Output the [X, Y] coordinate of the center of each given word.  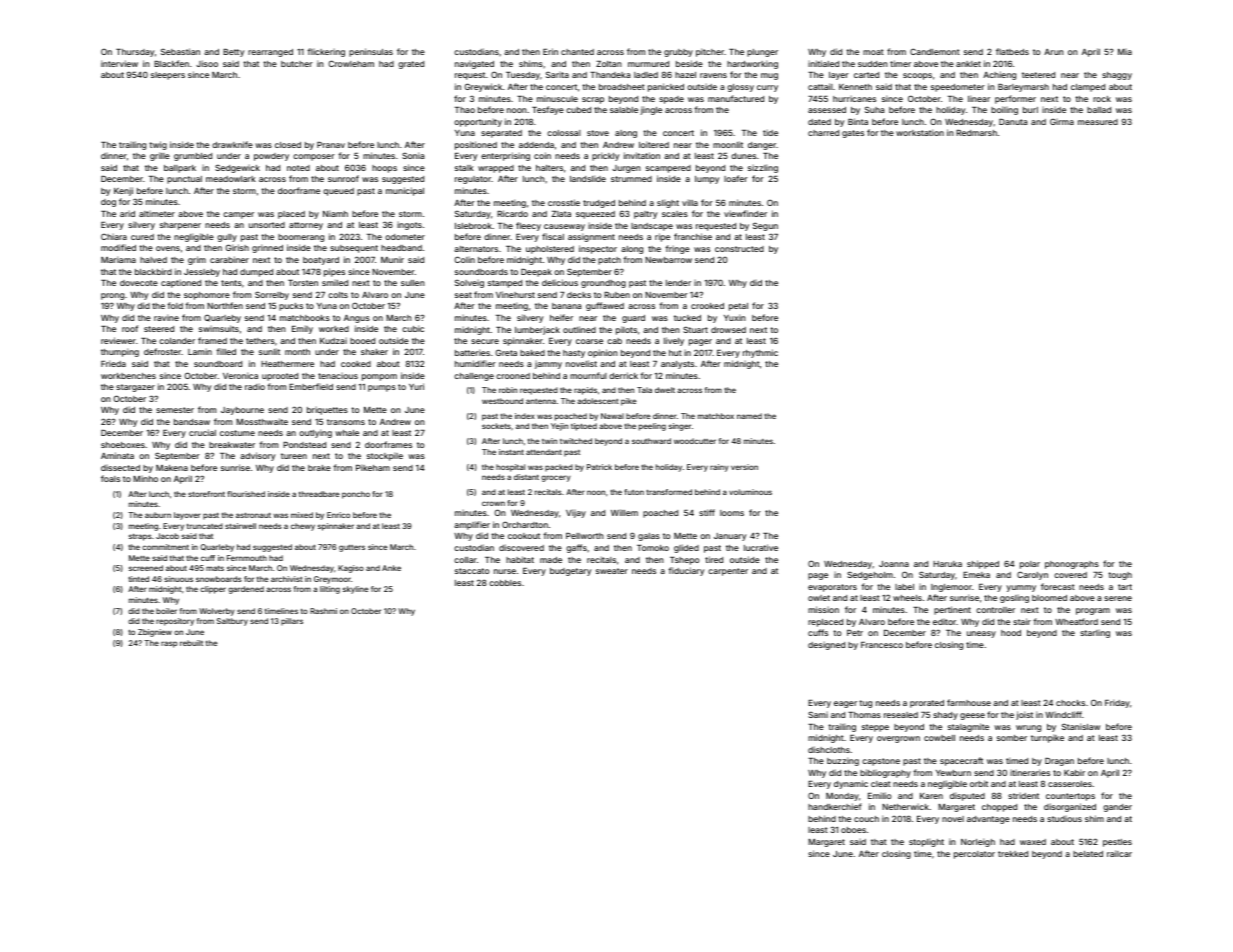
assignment [591, 237]
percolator [974, 855]
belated [1088, 854]
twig [158, 145]
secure [485, 341]
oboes [853, 830]
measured [1098, 122]
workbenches [128, 376]
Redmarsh [976, 133]
